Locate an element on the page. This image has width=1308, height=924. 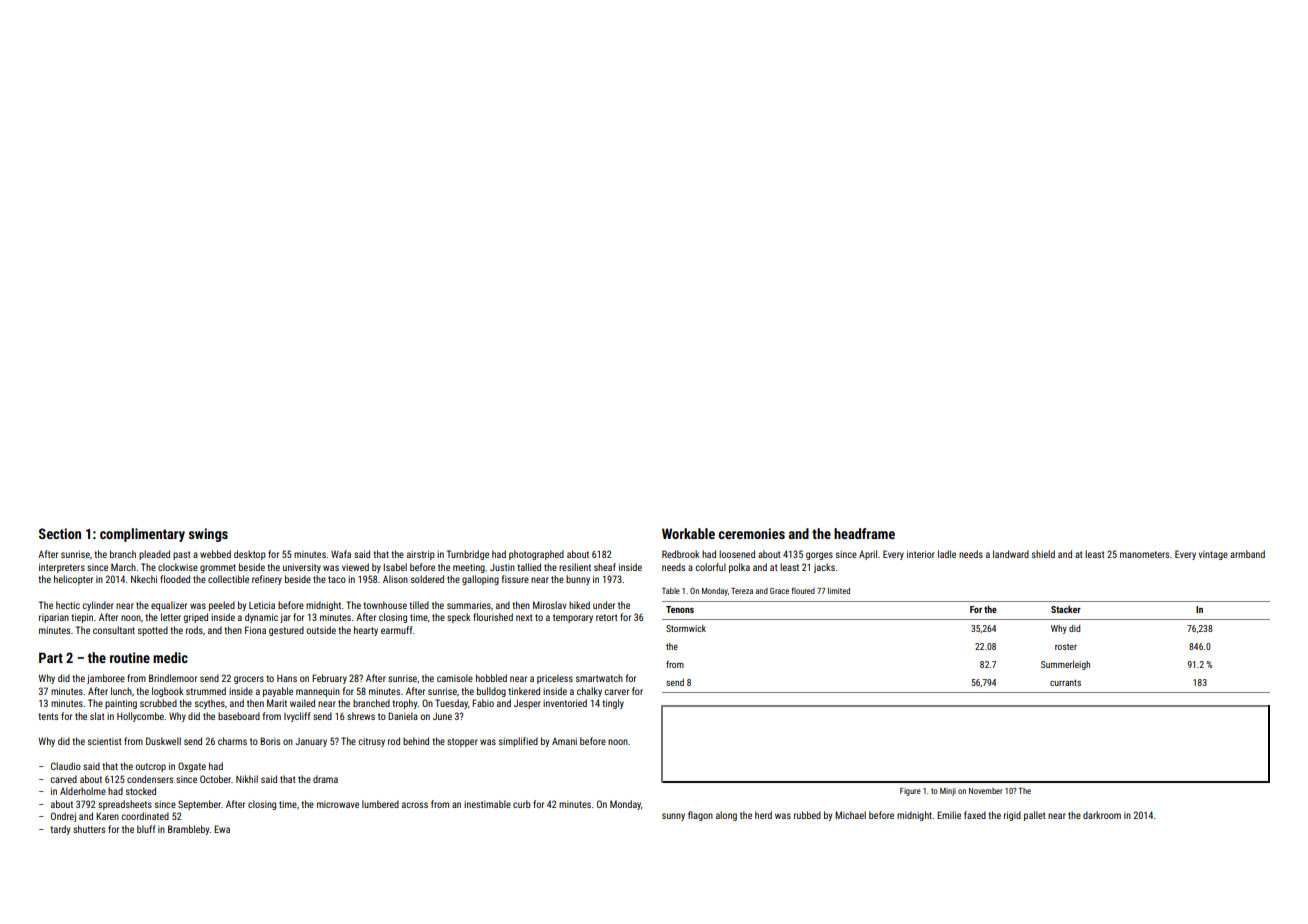
limited is located at coordinates (839, 590).
